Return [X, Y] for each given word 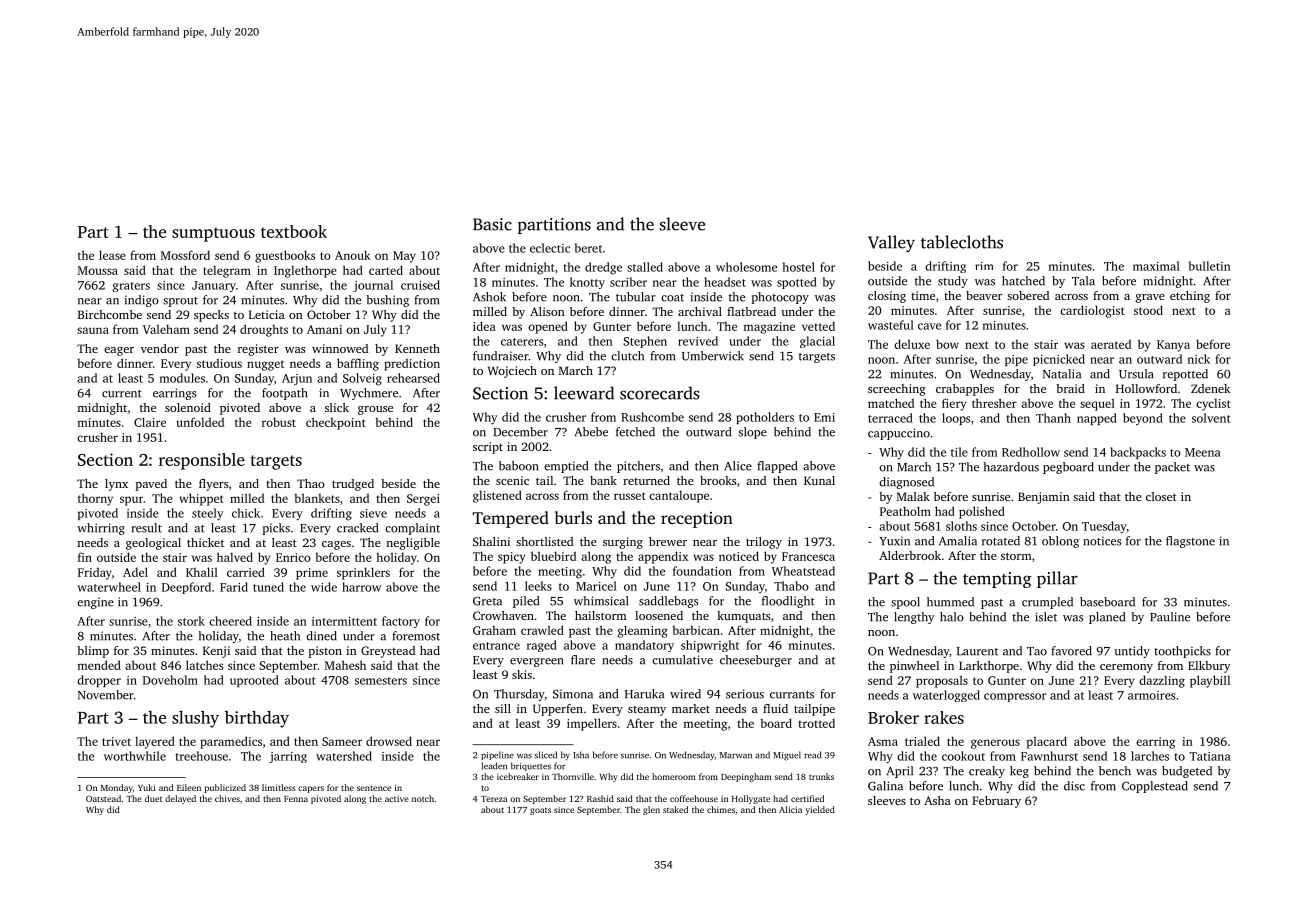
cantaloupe [679, 496]
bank [603, 480]
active [397, 798]
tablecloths [962, 242]
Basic [492, 224]
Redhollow [1031, 452]
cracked [357, 528]
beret [588, 248]
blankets [317, 498]
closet [1161, 496]
